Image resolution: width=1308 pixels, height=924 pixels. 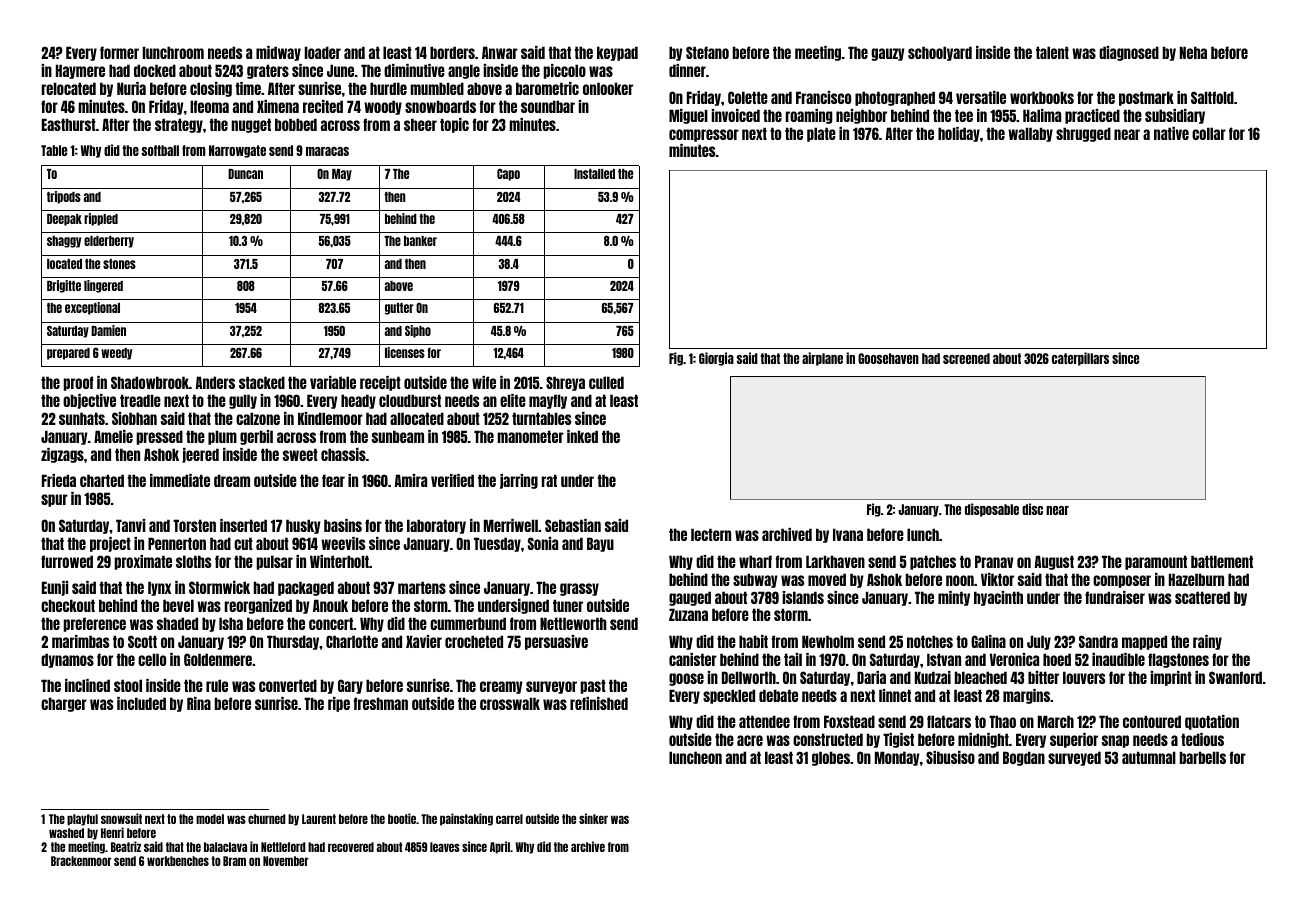 What do you see at coordinates (211, 89) in the document?
I see `closing` at bounding box center [211, 89].
